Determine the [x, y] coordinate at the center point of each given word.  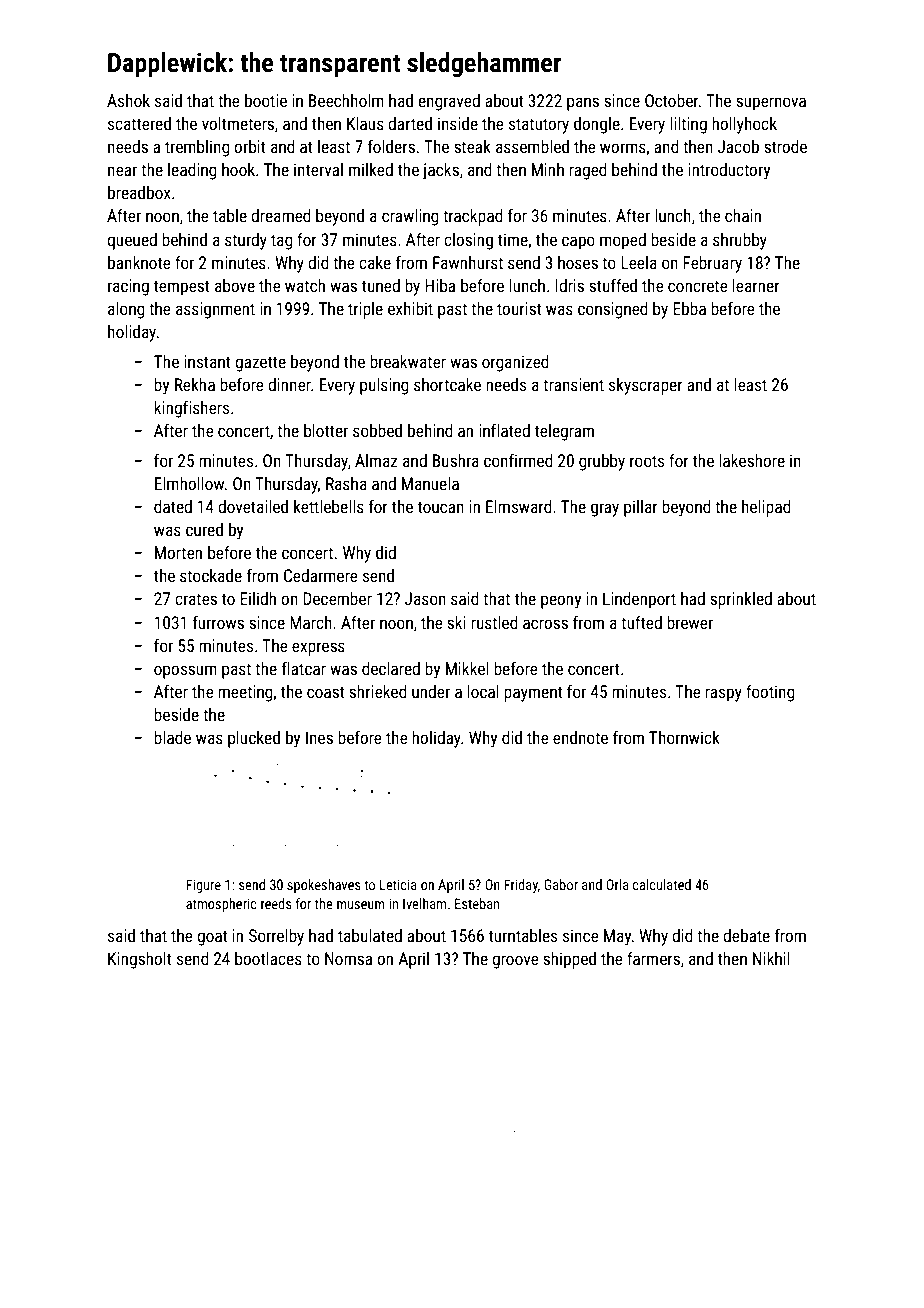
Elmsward [518, 506]
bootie [266, 100]
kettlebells [329, 506]
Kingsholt [140, 960]
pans [583, 104]
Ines [319, 737]
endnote [580, 737]
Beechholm [346, 100]
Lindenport [639, 600]
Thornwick [684, 737]
